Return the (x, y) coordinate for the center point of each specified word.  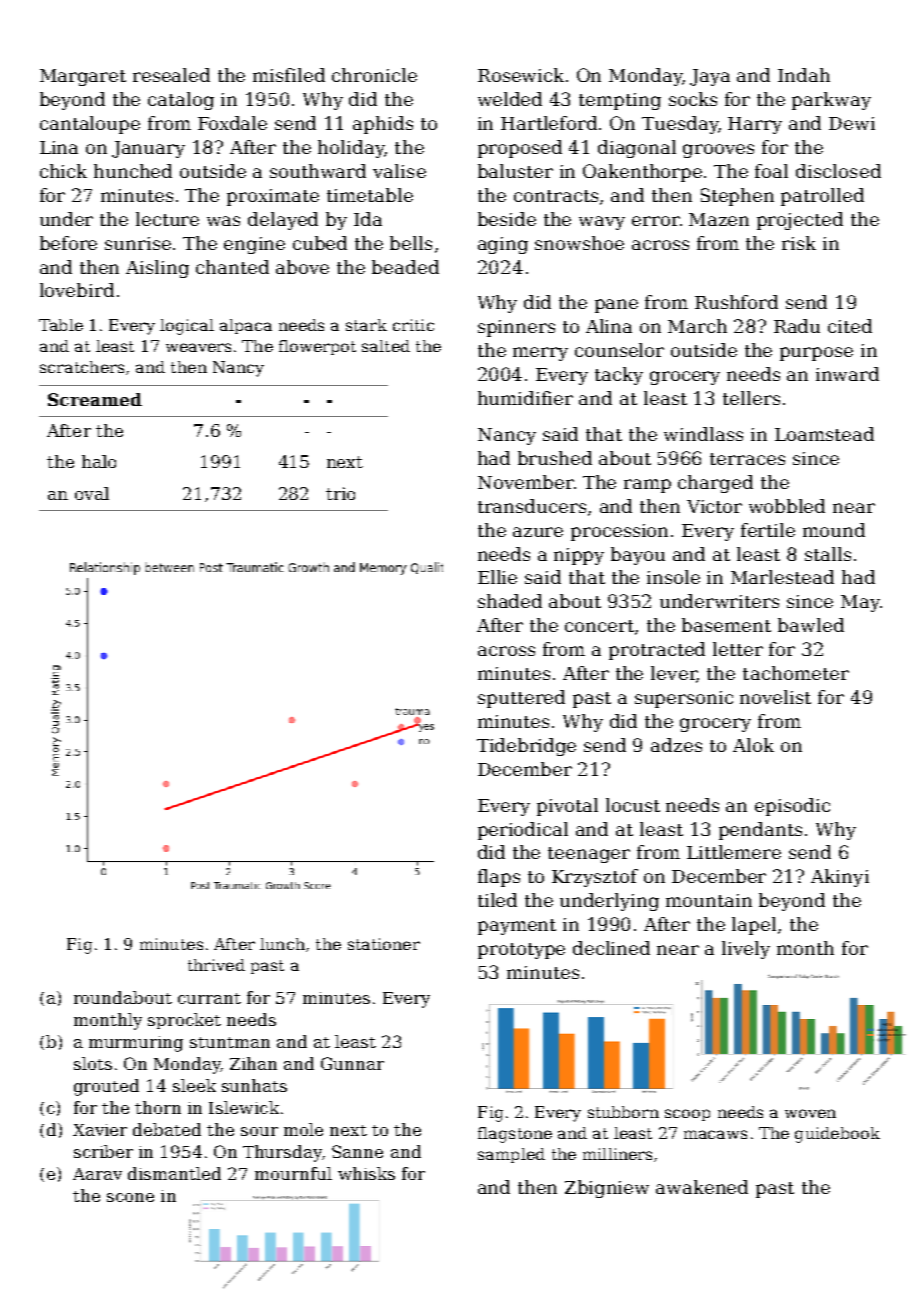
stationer (384, 944)
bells (411, 243)
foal (771, 171)
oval (92, 493)
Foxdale (232, 123)
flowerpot (317, 347)
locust (633, 805)
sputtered (521, 699)
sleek (194, 1085)
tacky (619, 376)
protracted (657, 651)
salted (386, 346)
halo (99, 461)
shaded (510, 601)
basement (726, 625)
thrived (216, 965)
